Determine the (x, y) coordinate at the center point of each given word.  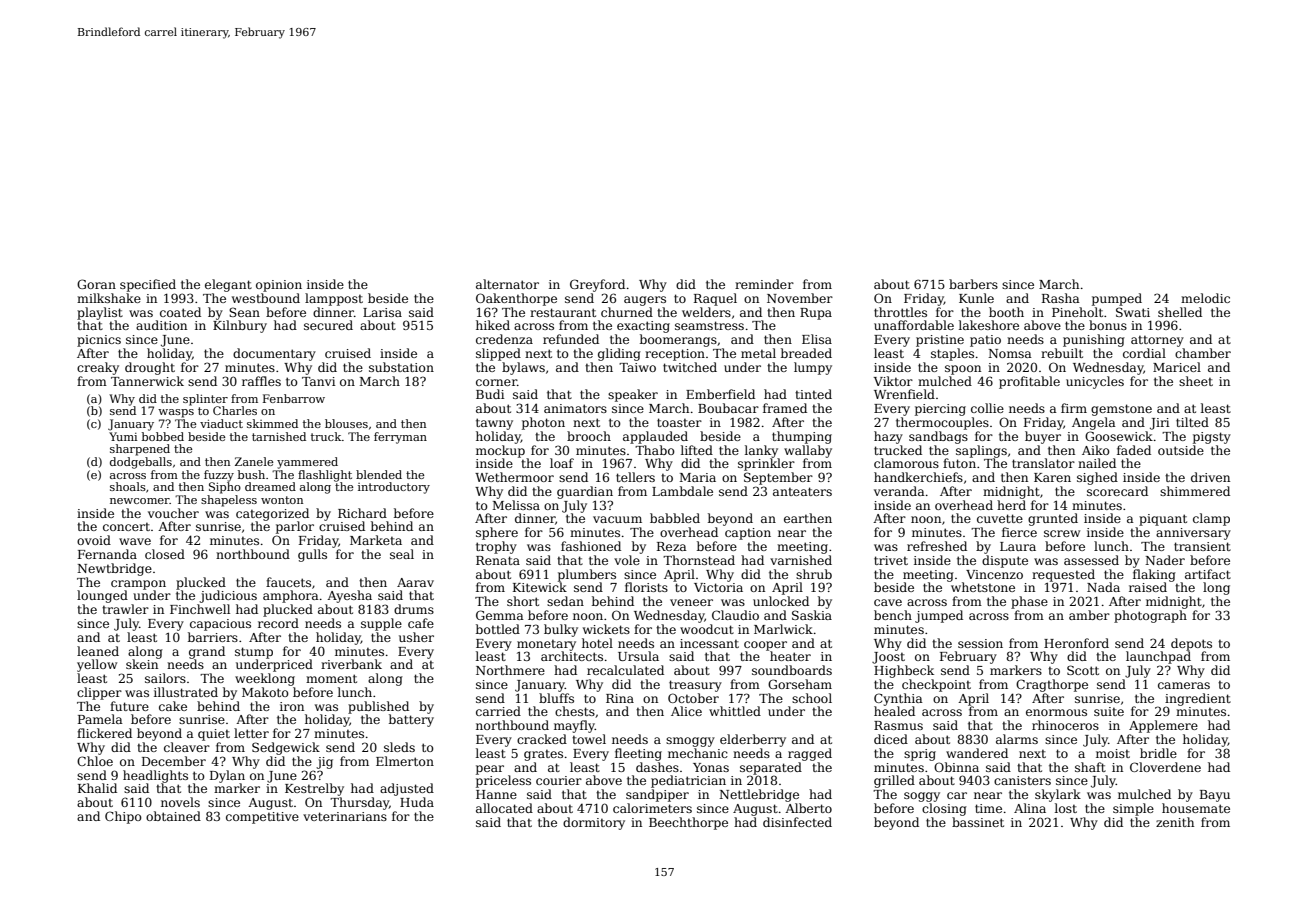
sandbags (938, 437)
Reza (672, 546)
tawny (494, 424)
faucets (288, 582)
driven (1210, 477)
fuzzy (219, 476)
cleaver (187, 747)
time (988, 808)
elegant (228, 285)
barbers (973, 284)
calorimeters (652, 808)
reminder (764, 284)
